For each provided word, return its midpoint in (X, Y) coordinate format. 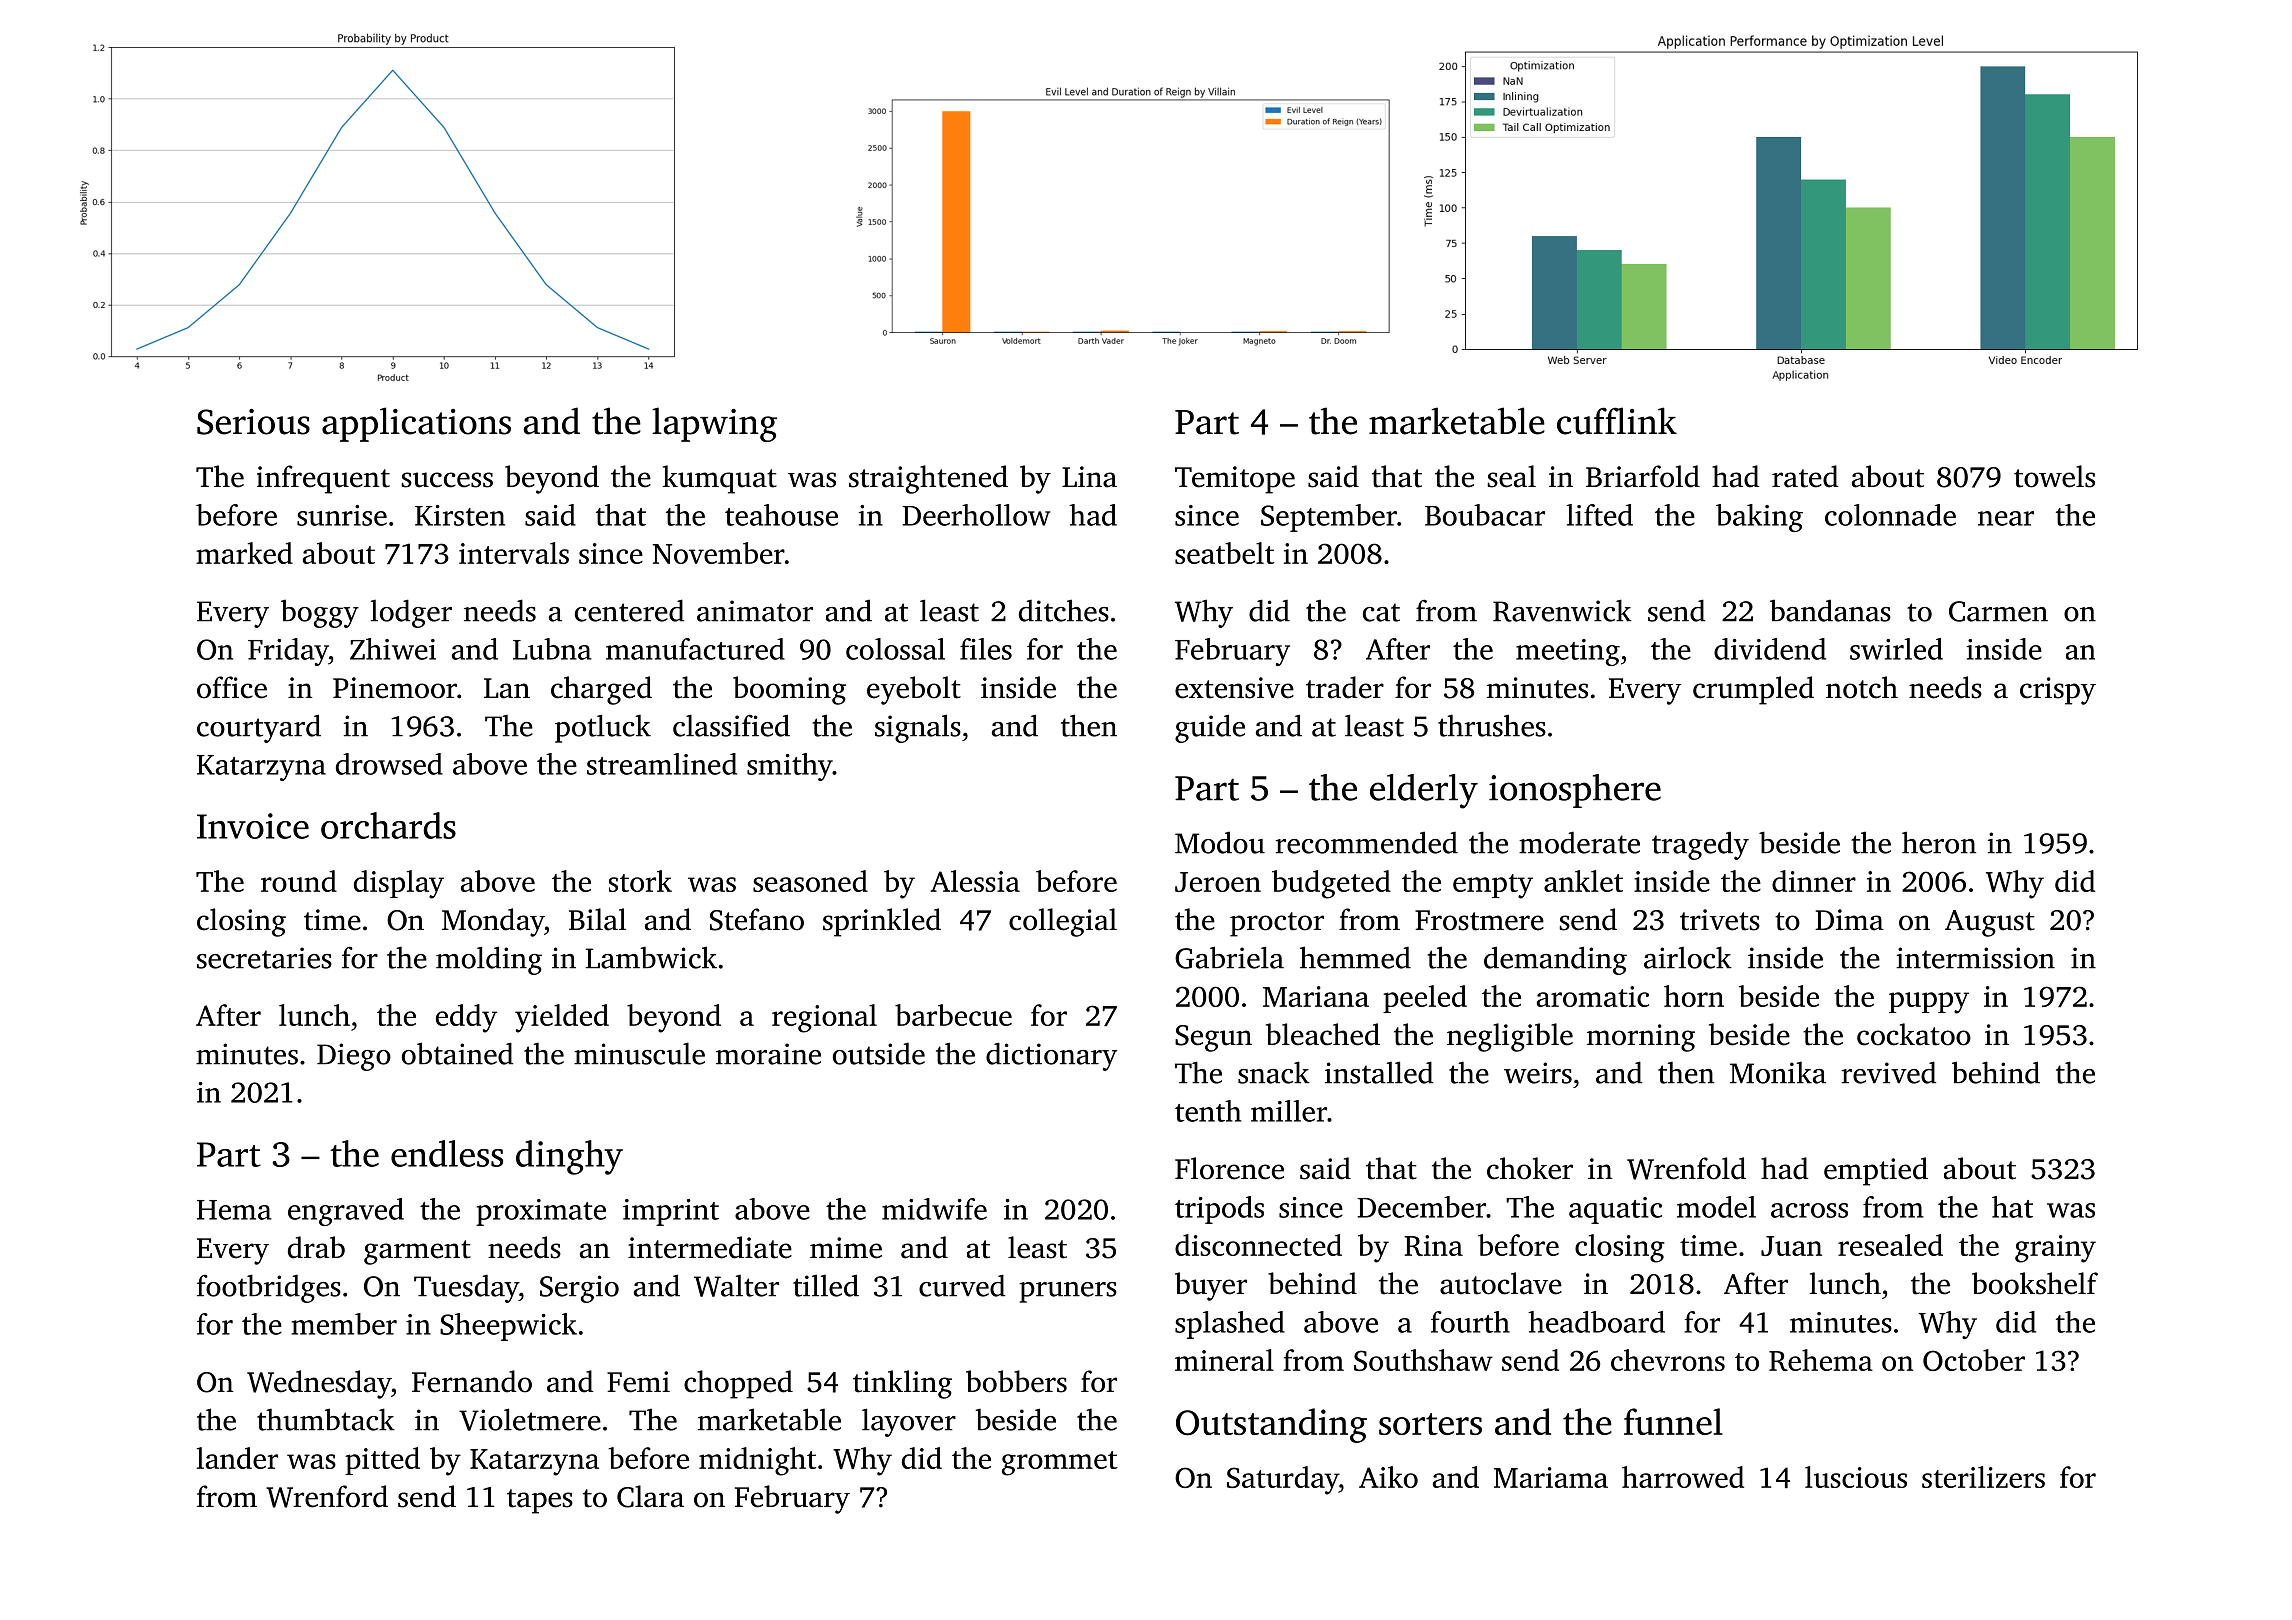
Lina (1089, 477)
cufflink (1617, 421)
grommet (1059, 1463)
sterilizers (1983, 1477)
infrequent (323, 479)
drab (316, 1247)
